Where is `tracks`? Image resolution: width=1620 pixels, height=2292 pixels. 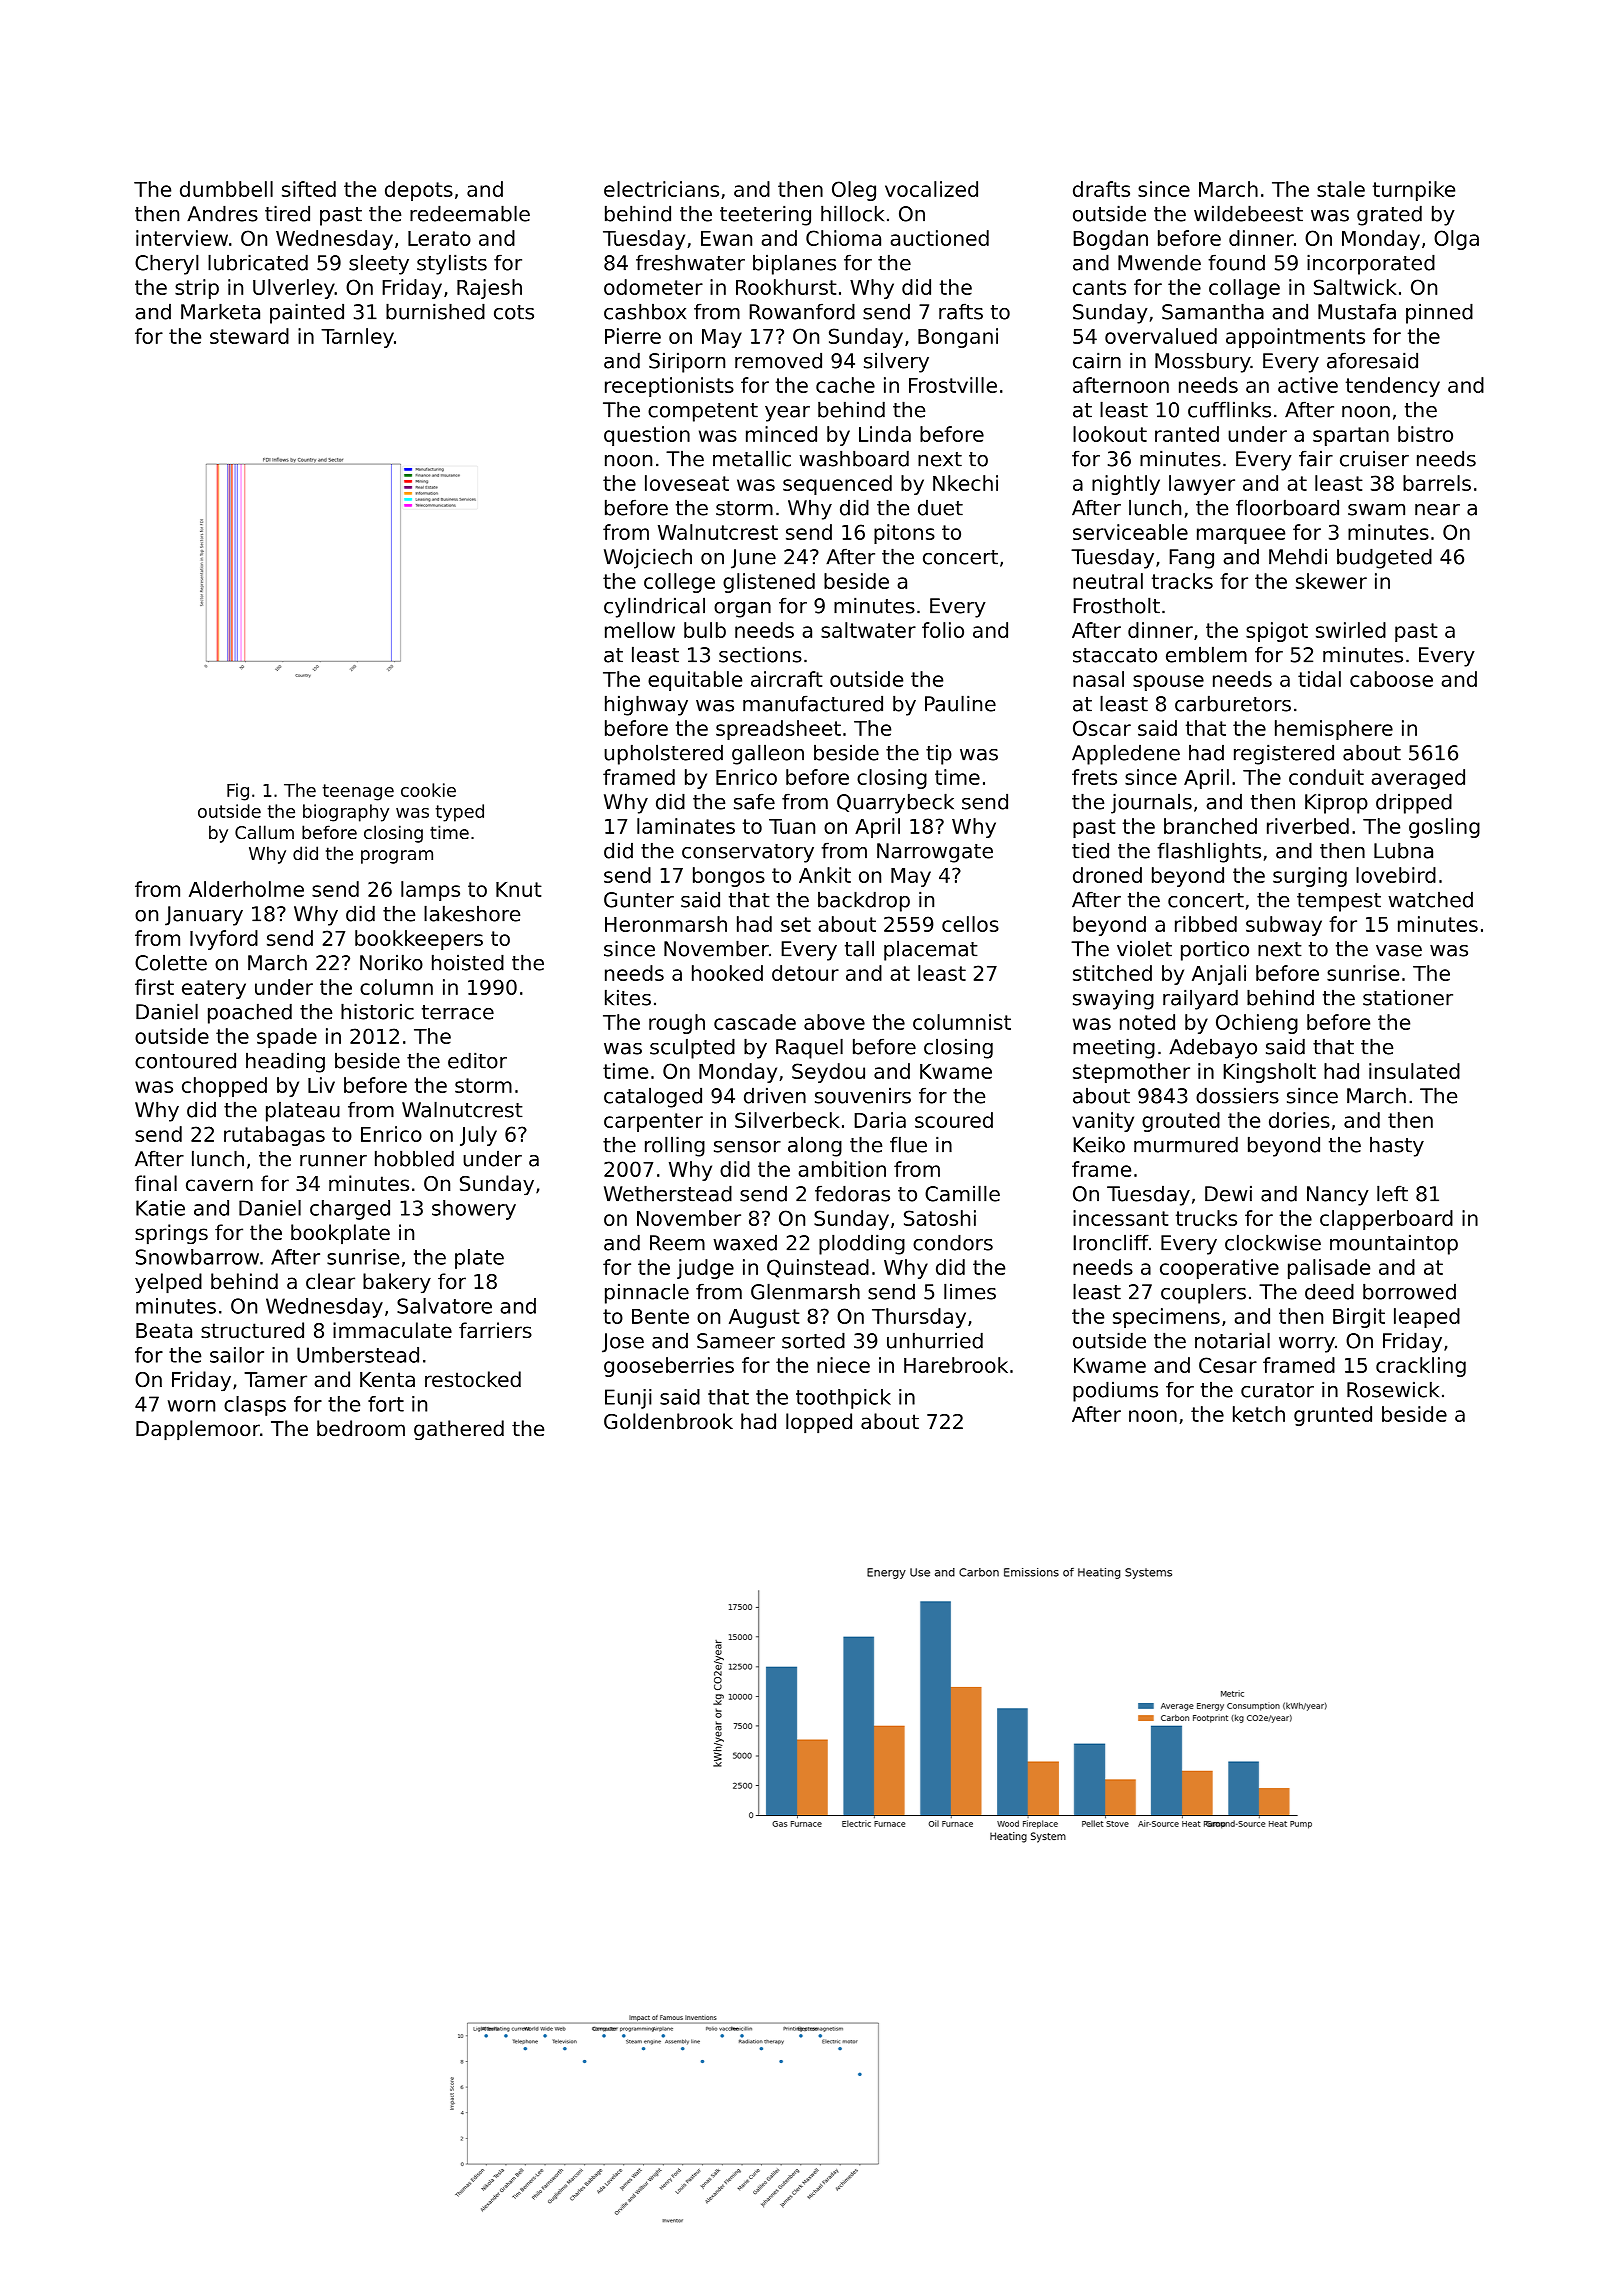 tracks is located at coordinates (1182, 581).
